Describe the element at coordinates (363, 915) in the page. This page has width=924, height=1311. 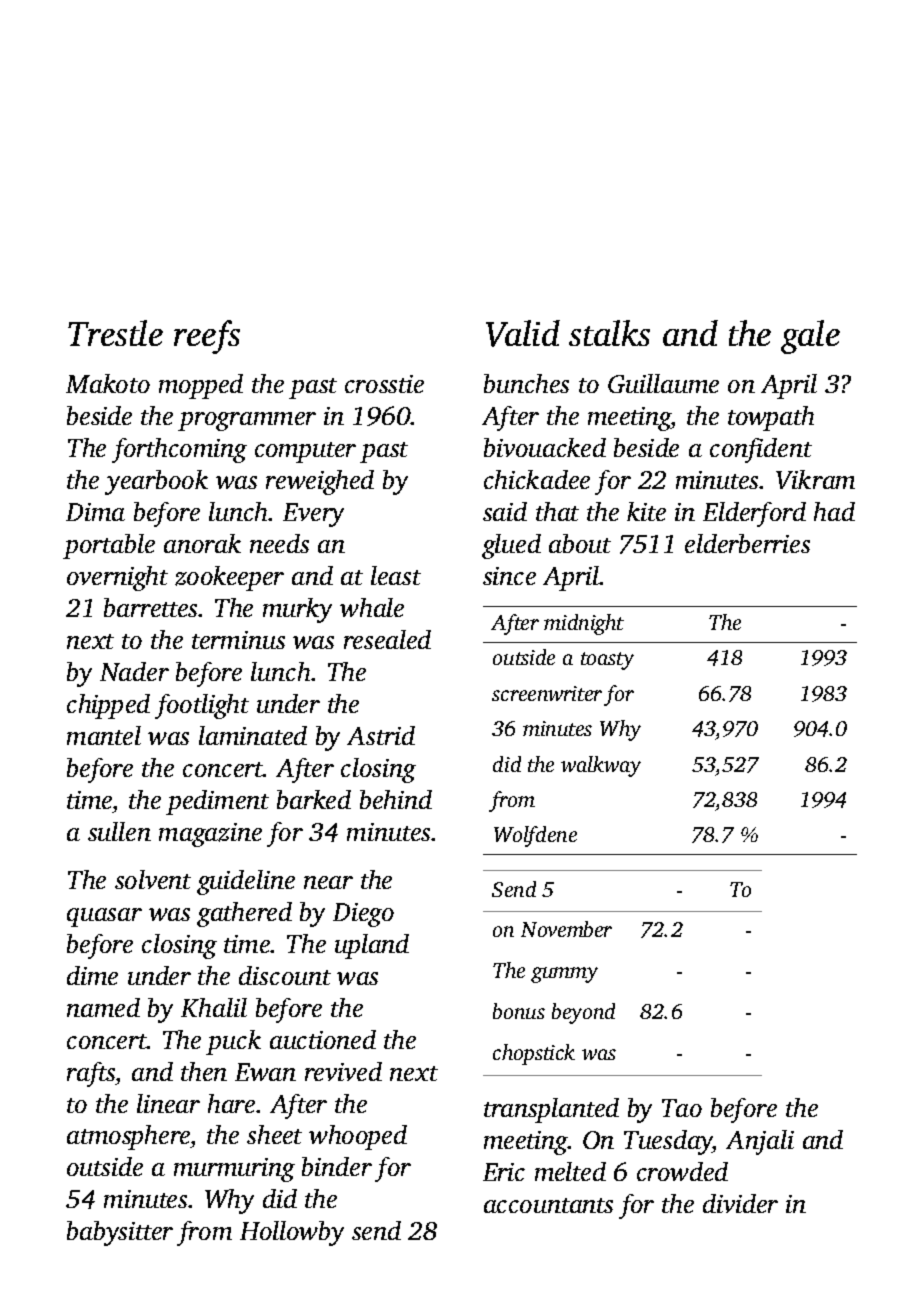
I see `Diego` at that location.
